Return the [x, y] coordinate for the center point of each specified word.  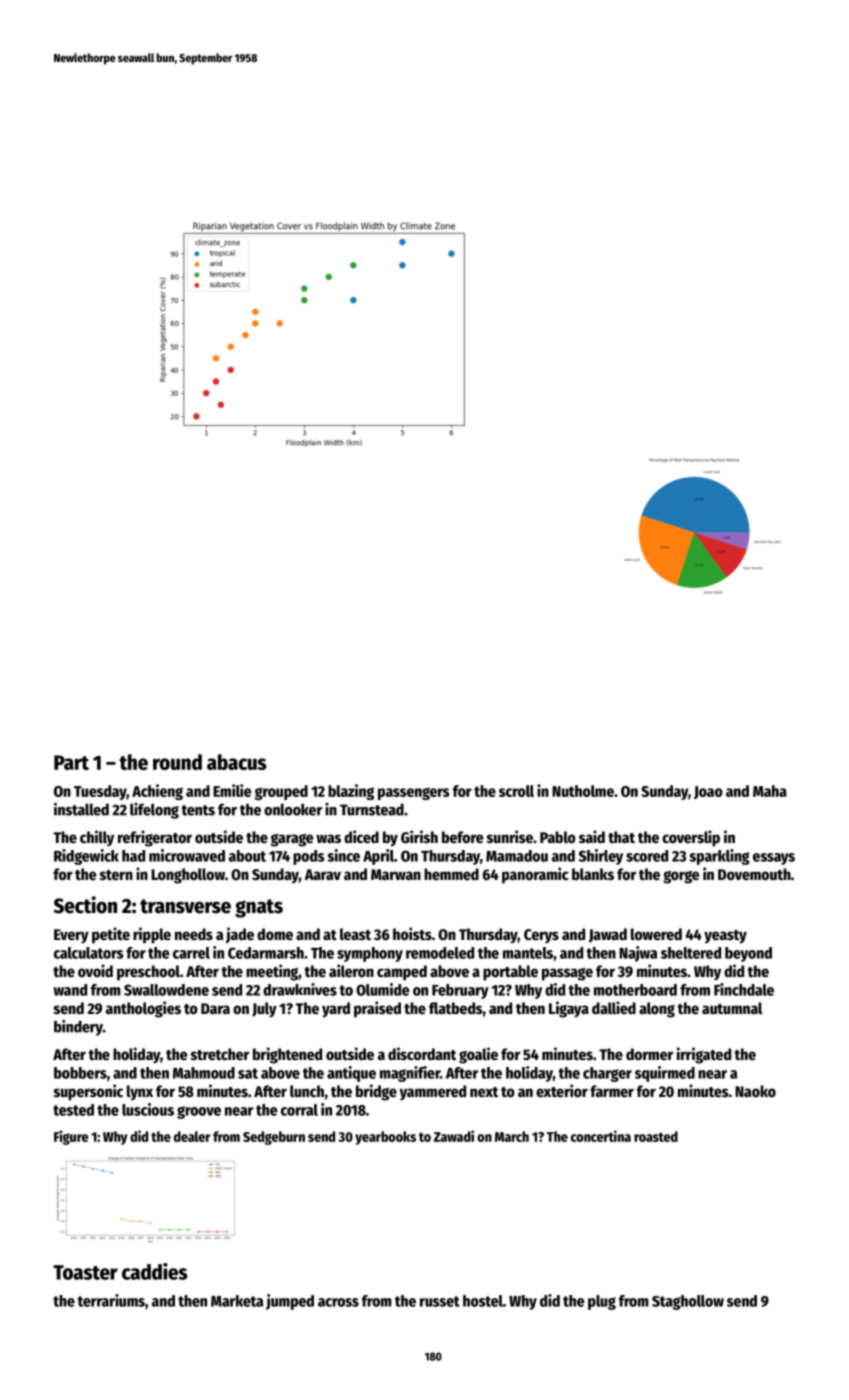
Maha [770, 791]
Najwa [638, 954]
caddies [155, 1271]
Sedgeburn [274, 1138]
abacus [237, 762]
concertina [601, 1136]
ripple [152, 935]
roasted [656, 1136]
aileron [351, 971]
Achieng [157, 792]
